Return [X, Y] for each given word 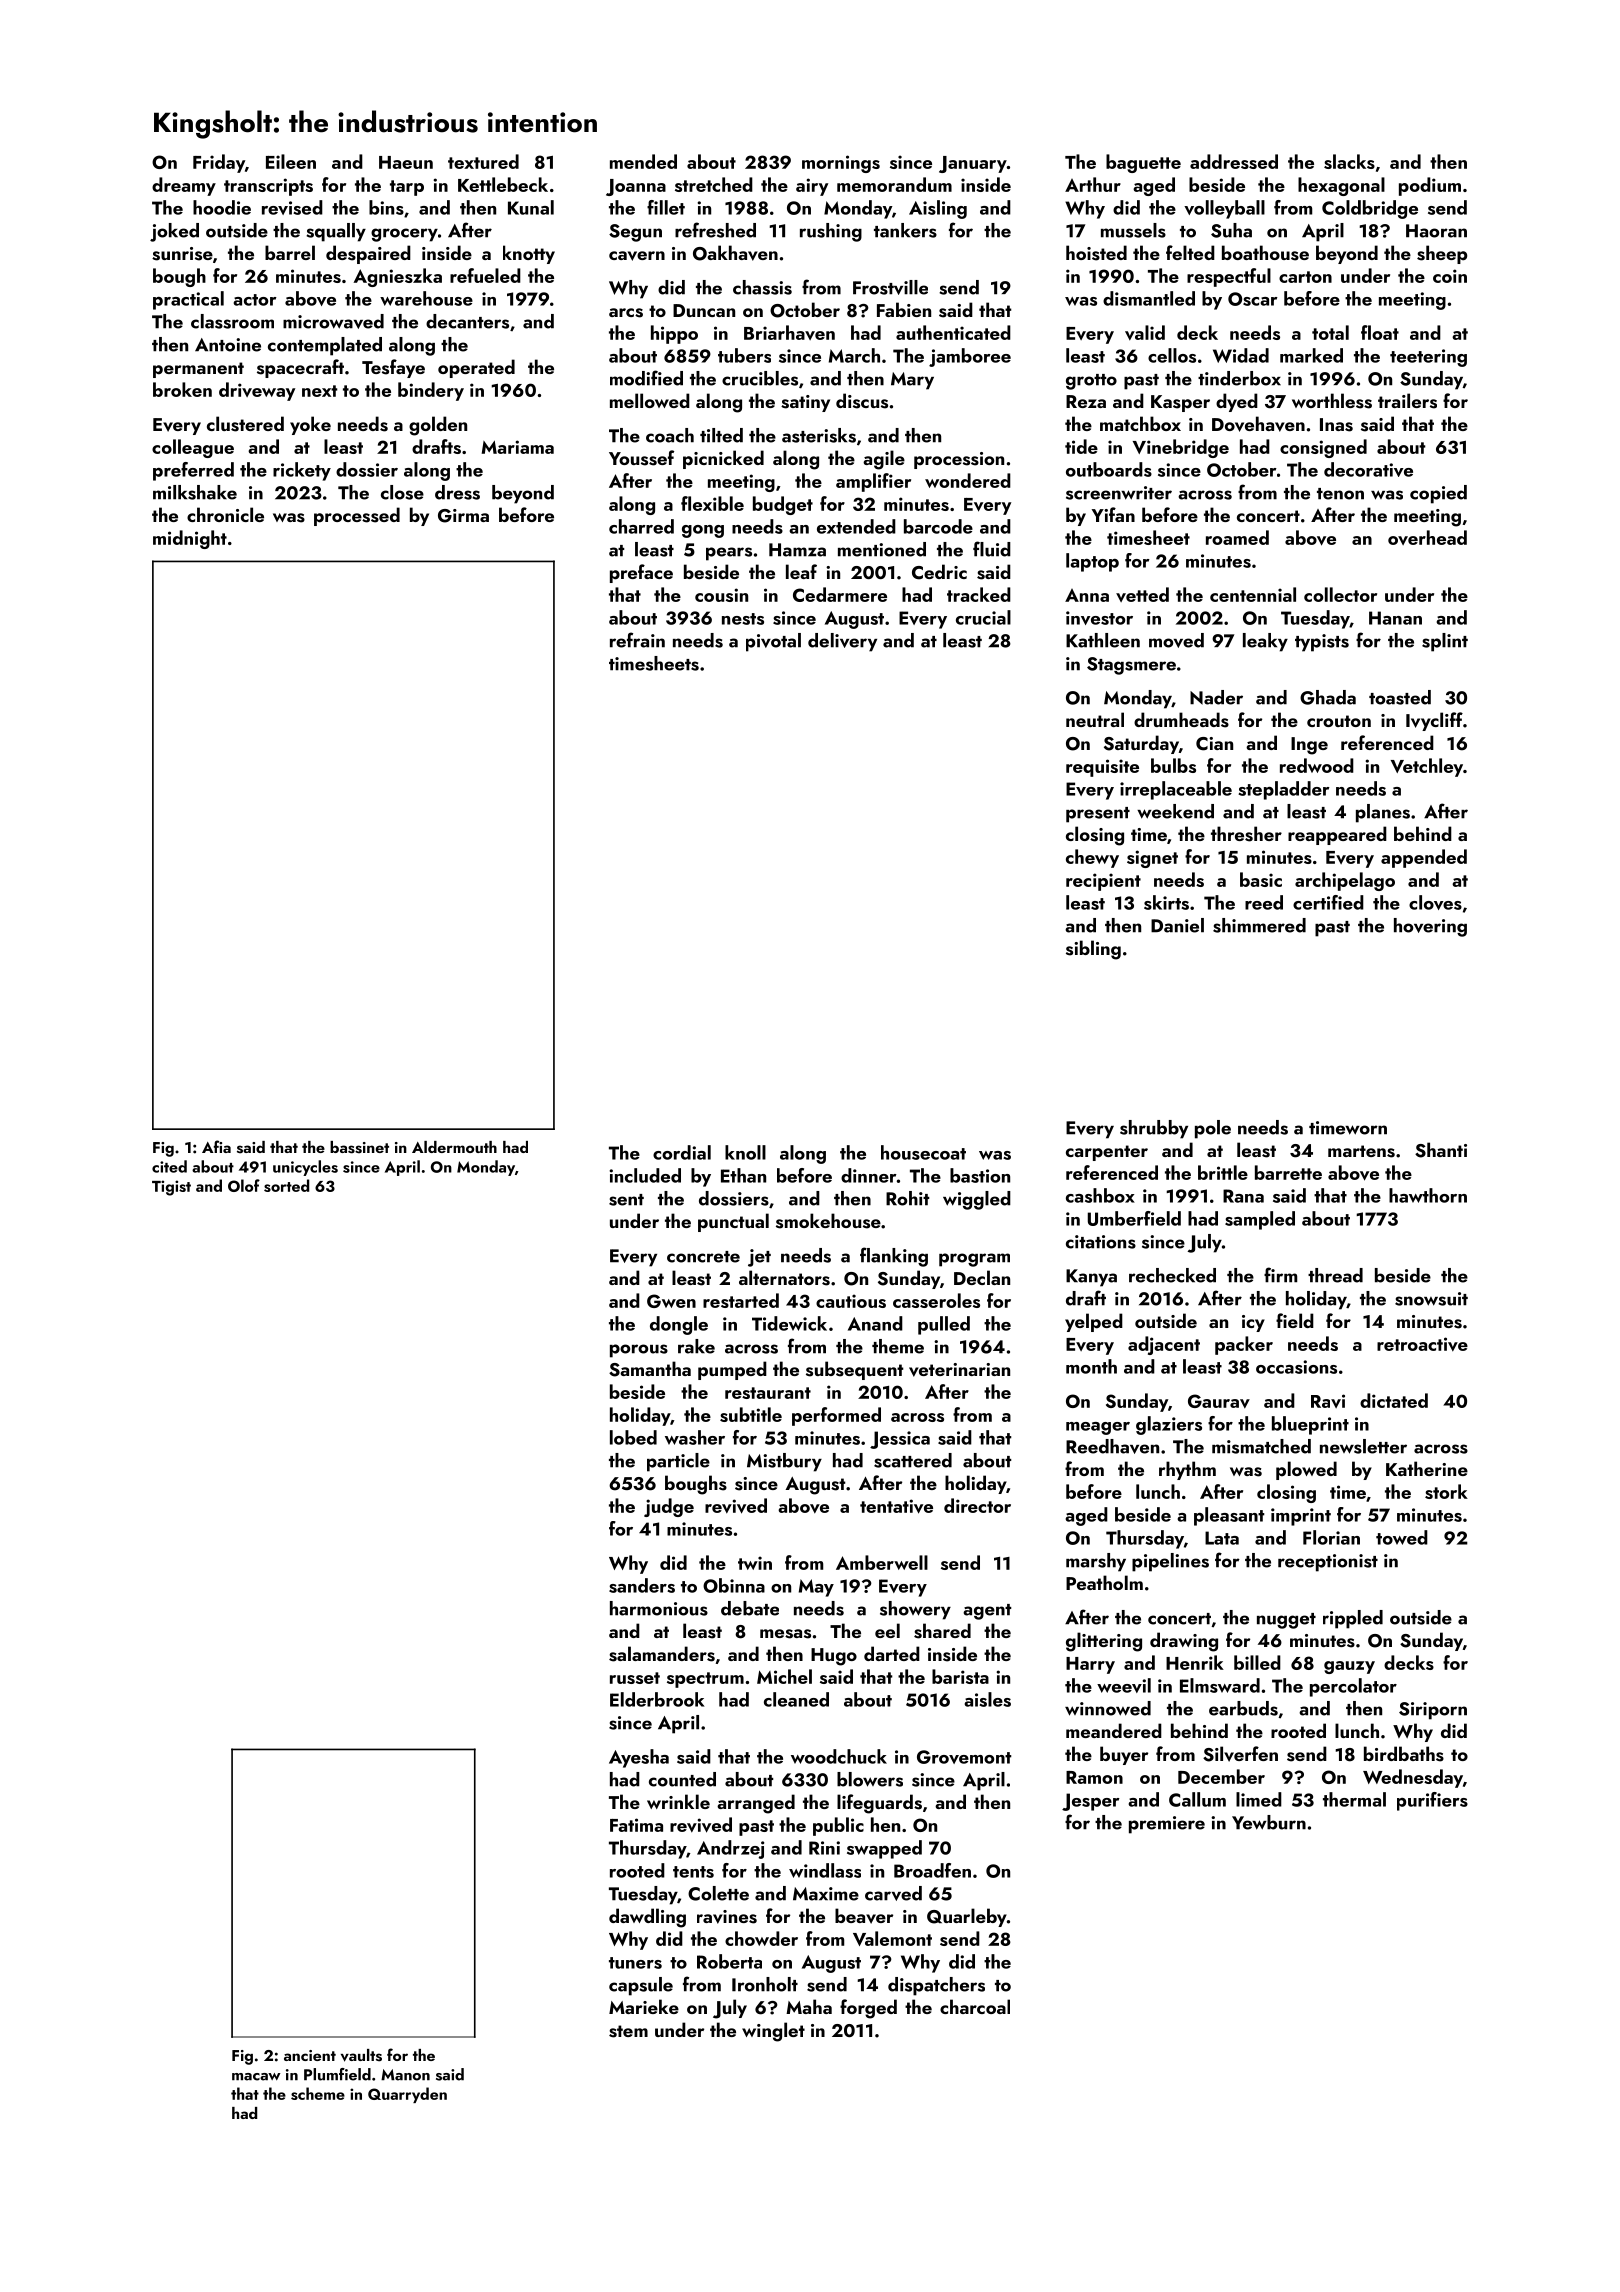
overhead [1427, 537]
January [973, 164]
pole [1213, 1129]
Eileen [291, 161]
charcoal [975, 2006]
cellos [1172, 355]
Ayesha [639, 1758]
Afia [216, 1146]
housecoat [923, 1152]
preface [641, 573]
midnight [190, 539]
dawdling [647, 1918]
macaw [256, 2077]
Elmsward [1220, 1685]
